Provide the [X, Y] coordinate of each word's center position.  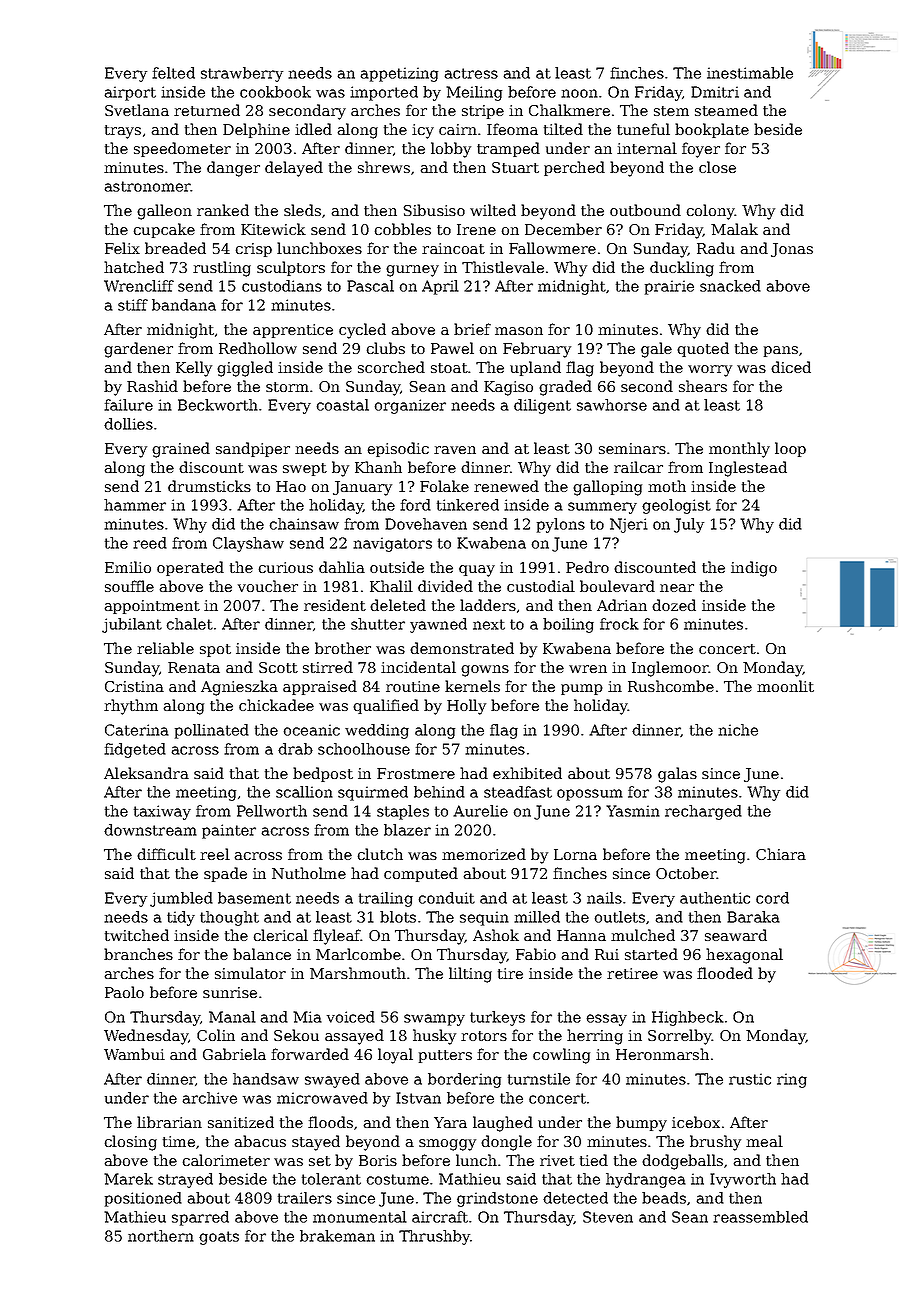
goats [219, 1238]
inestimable [750, 73]
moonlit [785, 686]
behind [439, 792]
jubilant [132, 625]
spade [225, 874]
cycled [362, 331]
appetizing [399, 74]
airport [130, 93]
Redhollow [258, 348]
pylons [561, 525]
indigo [754, 569]
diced [791, 367]
